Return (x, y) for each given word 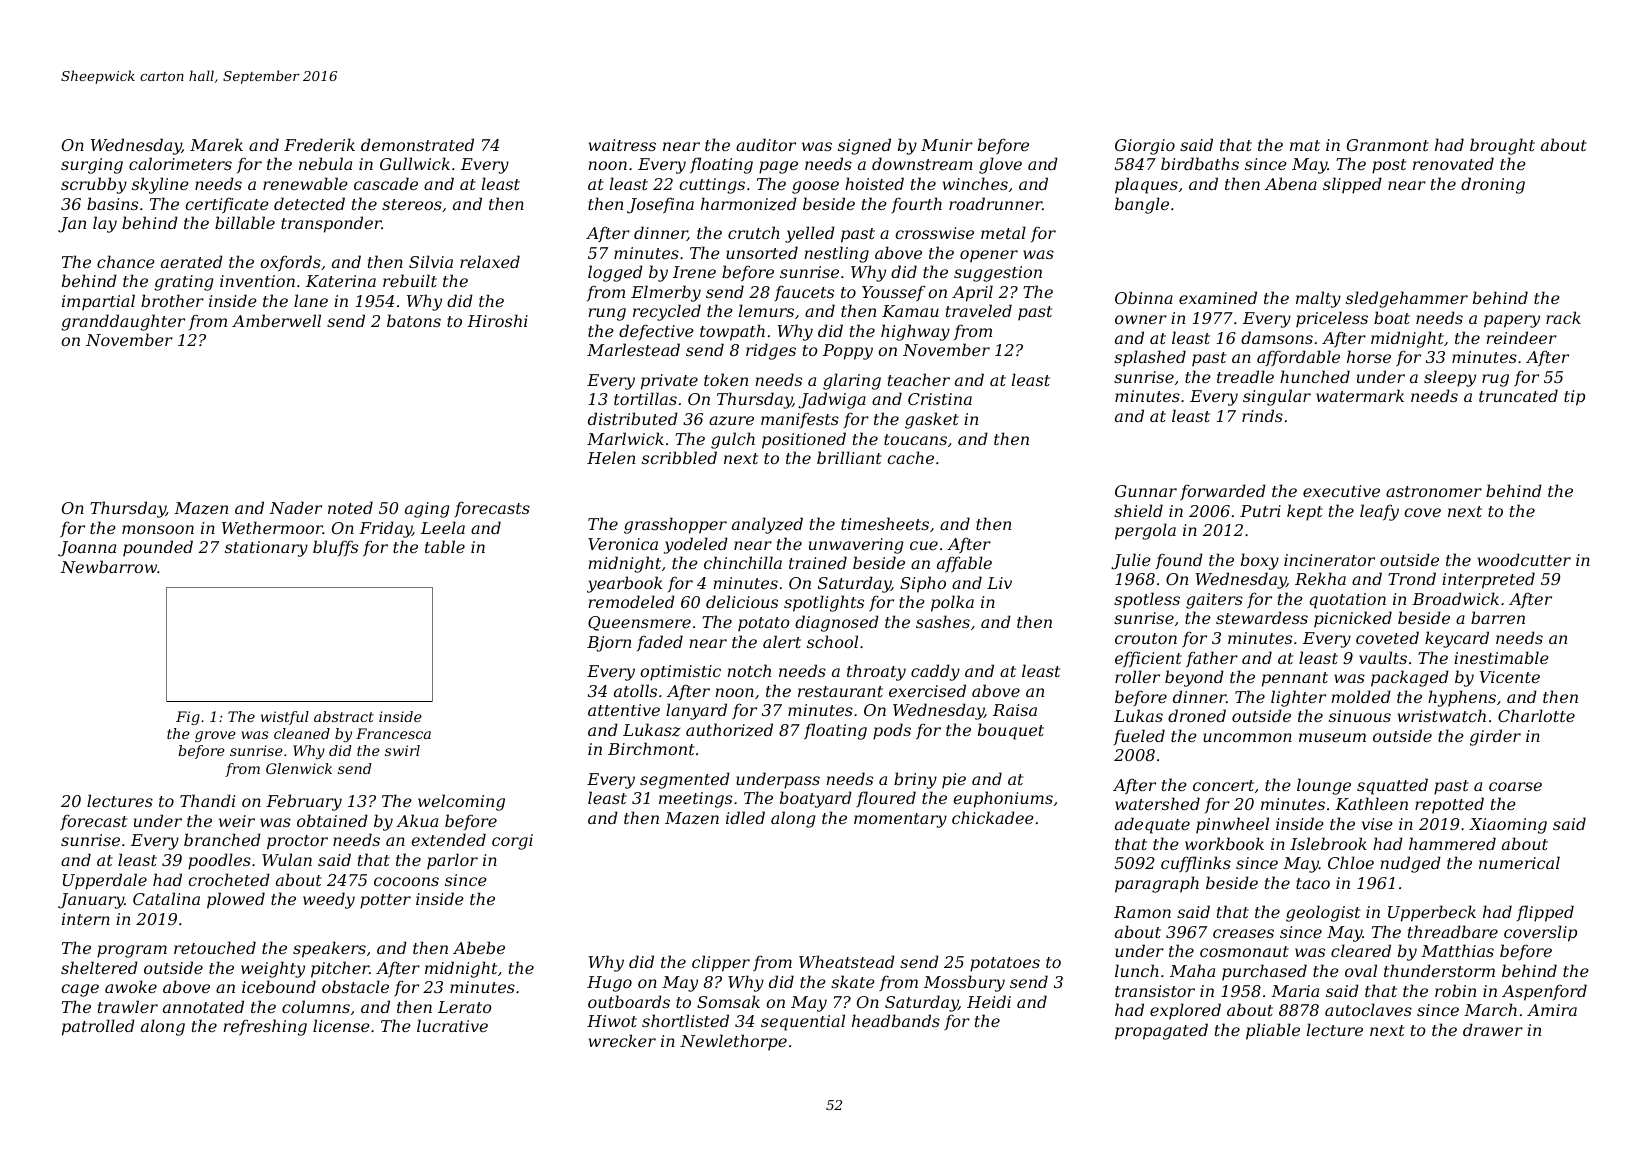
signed (864, 146)
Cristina (940, 399)
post (1389, 166)
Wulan (287, 859)
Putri (1260, 511)
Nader (296, 507)
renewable (305, 183)
